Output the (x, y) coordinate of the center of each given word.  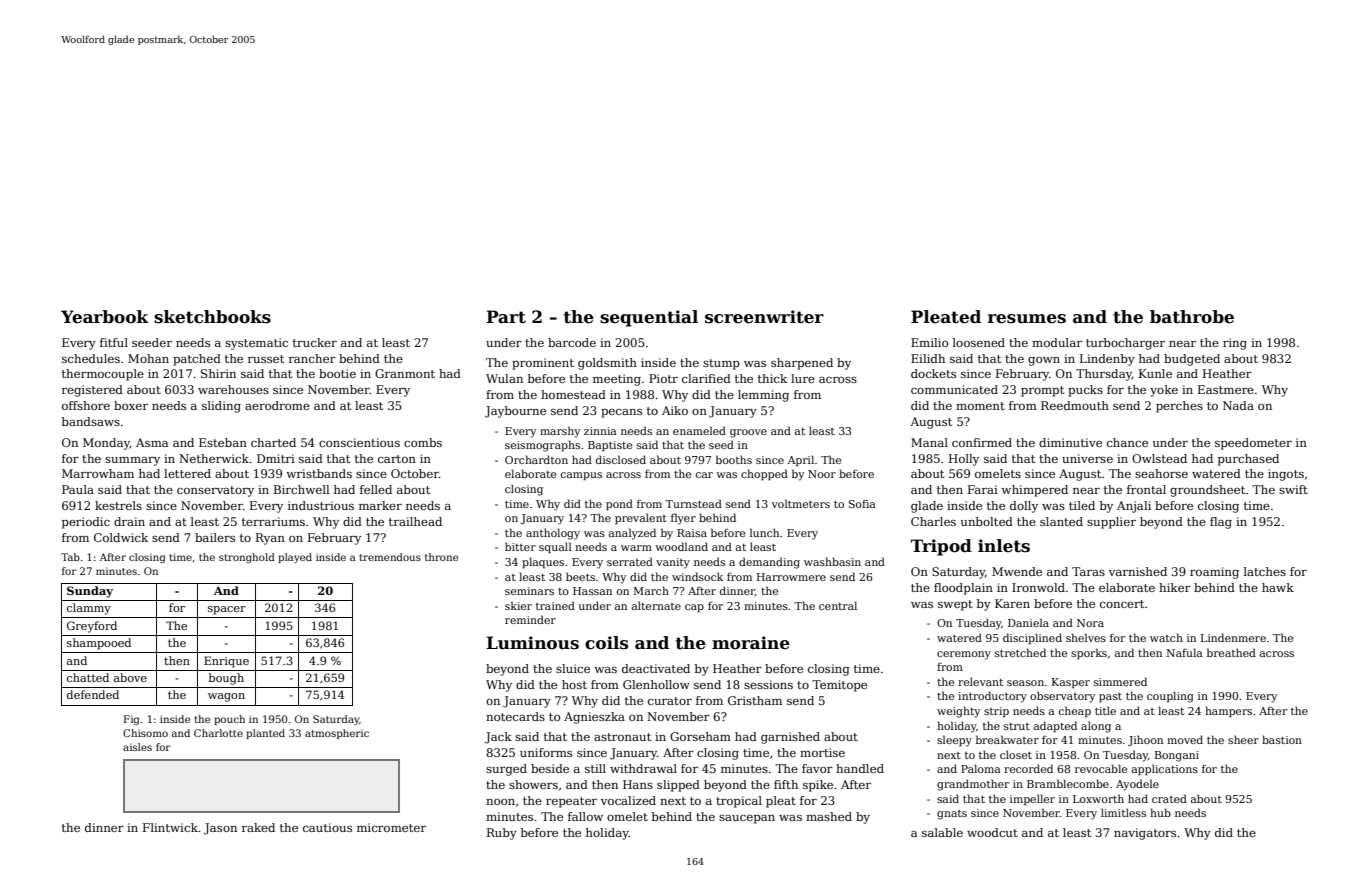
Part (506, 317)
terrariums (273, 521)
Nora (1090, 623)
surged (506, 770)
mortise (822, 752)
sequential (649, 318)
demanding (769, 563)
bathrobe (1192, 317)
